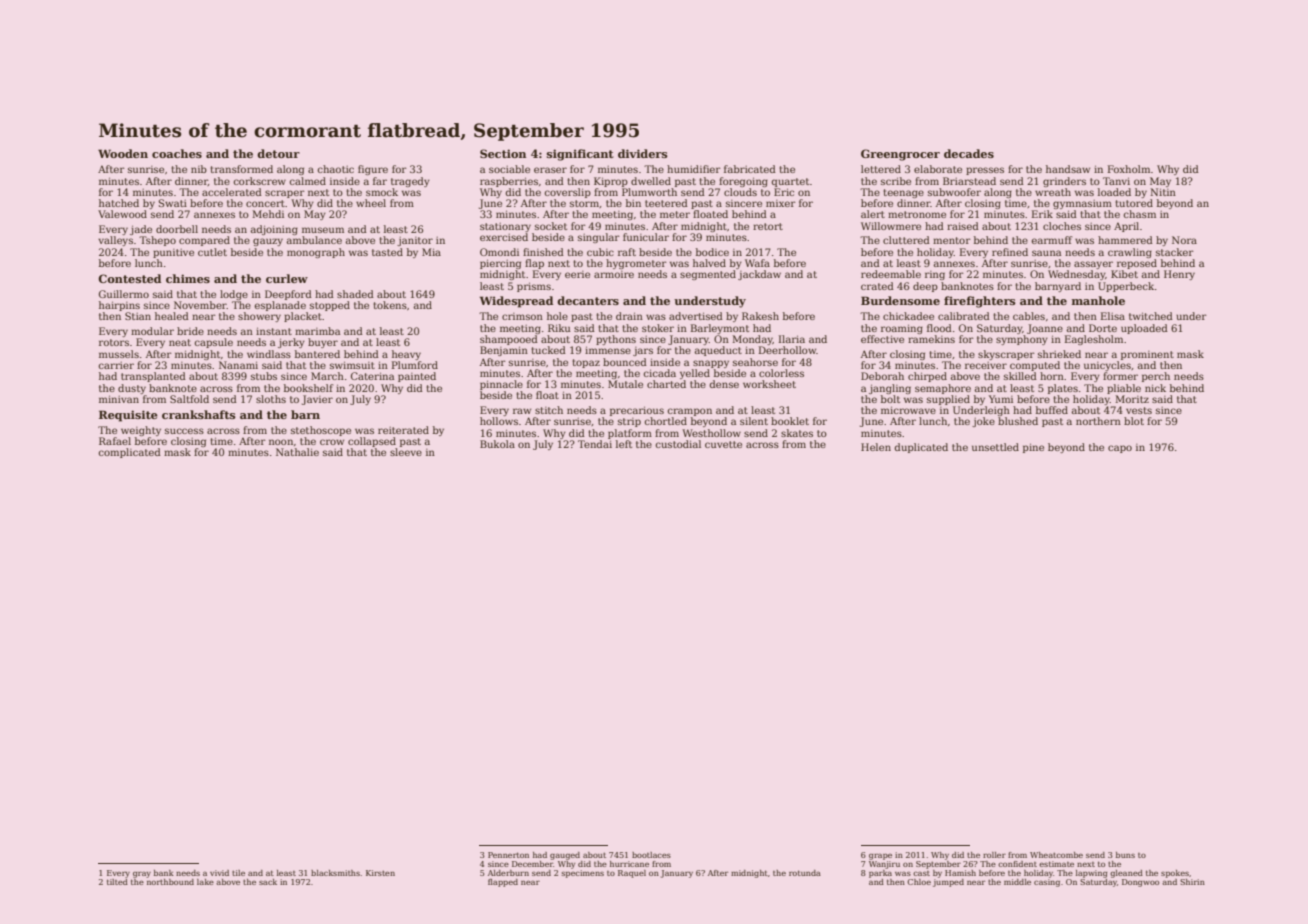 This image has height=924, width=1308. What do you see at coordinates (1056, 855) in the image?
I see `Wheatcombe` at bounding box center [1056, 855].
